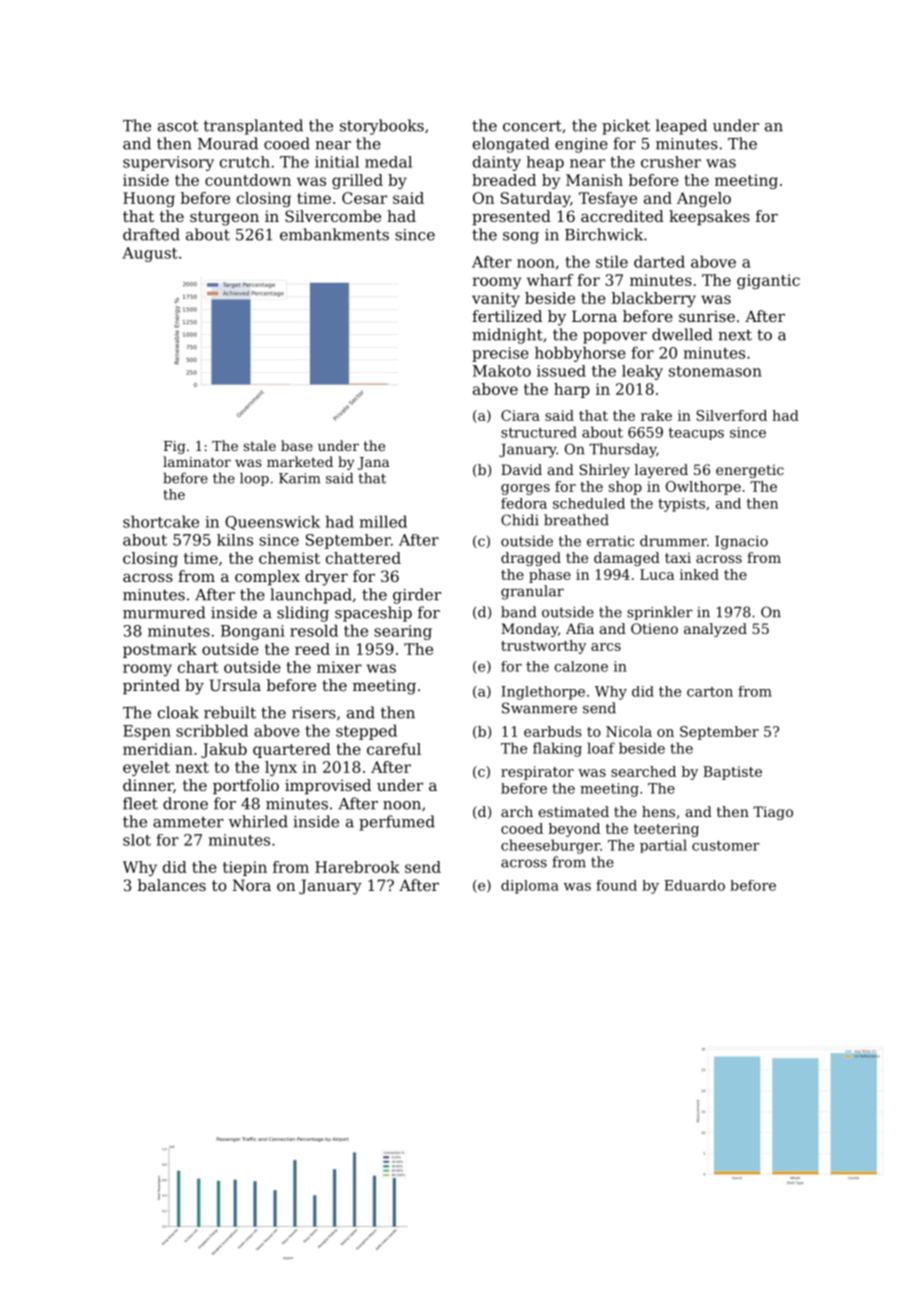  Describe the element at coordinates (357, 867) in the screenshot. I see `Harebrook` at that location.
